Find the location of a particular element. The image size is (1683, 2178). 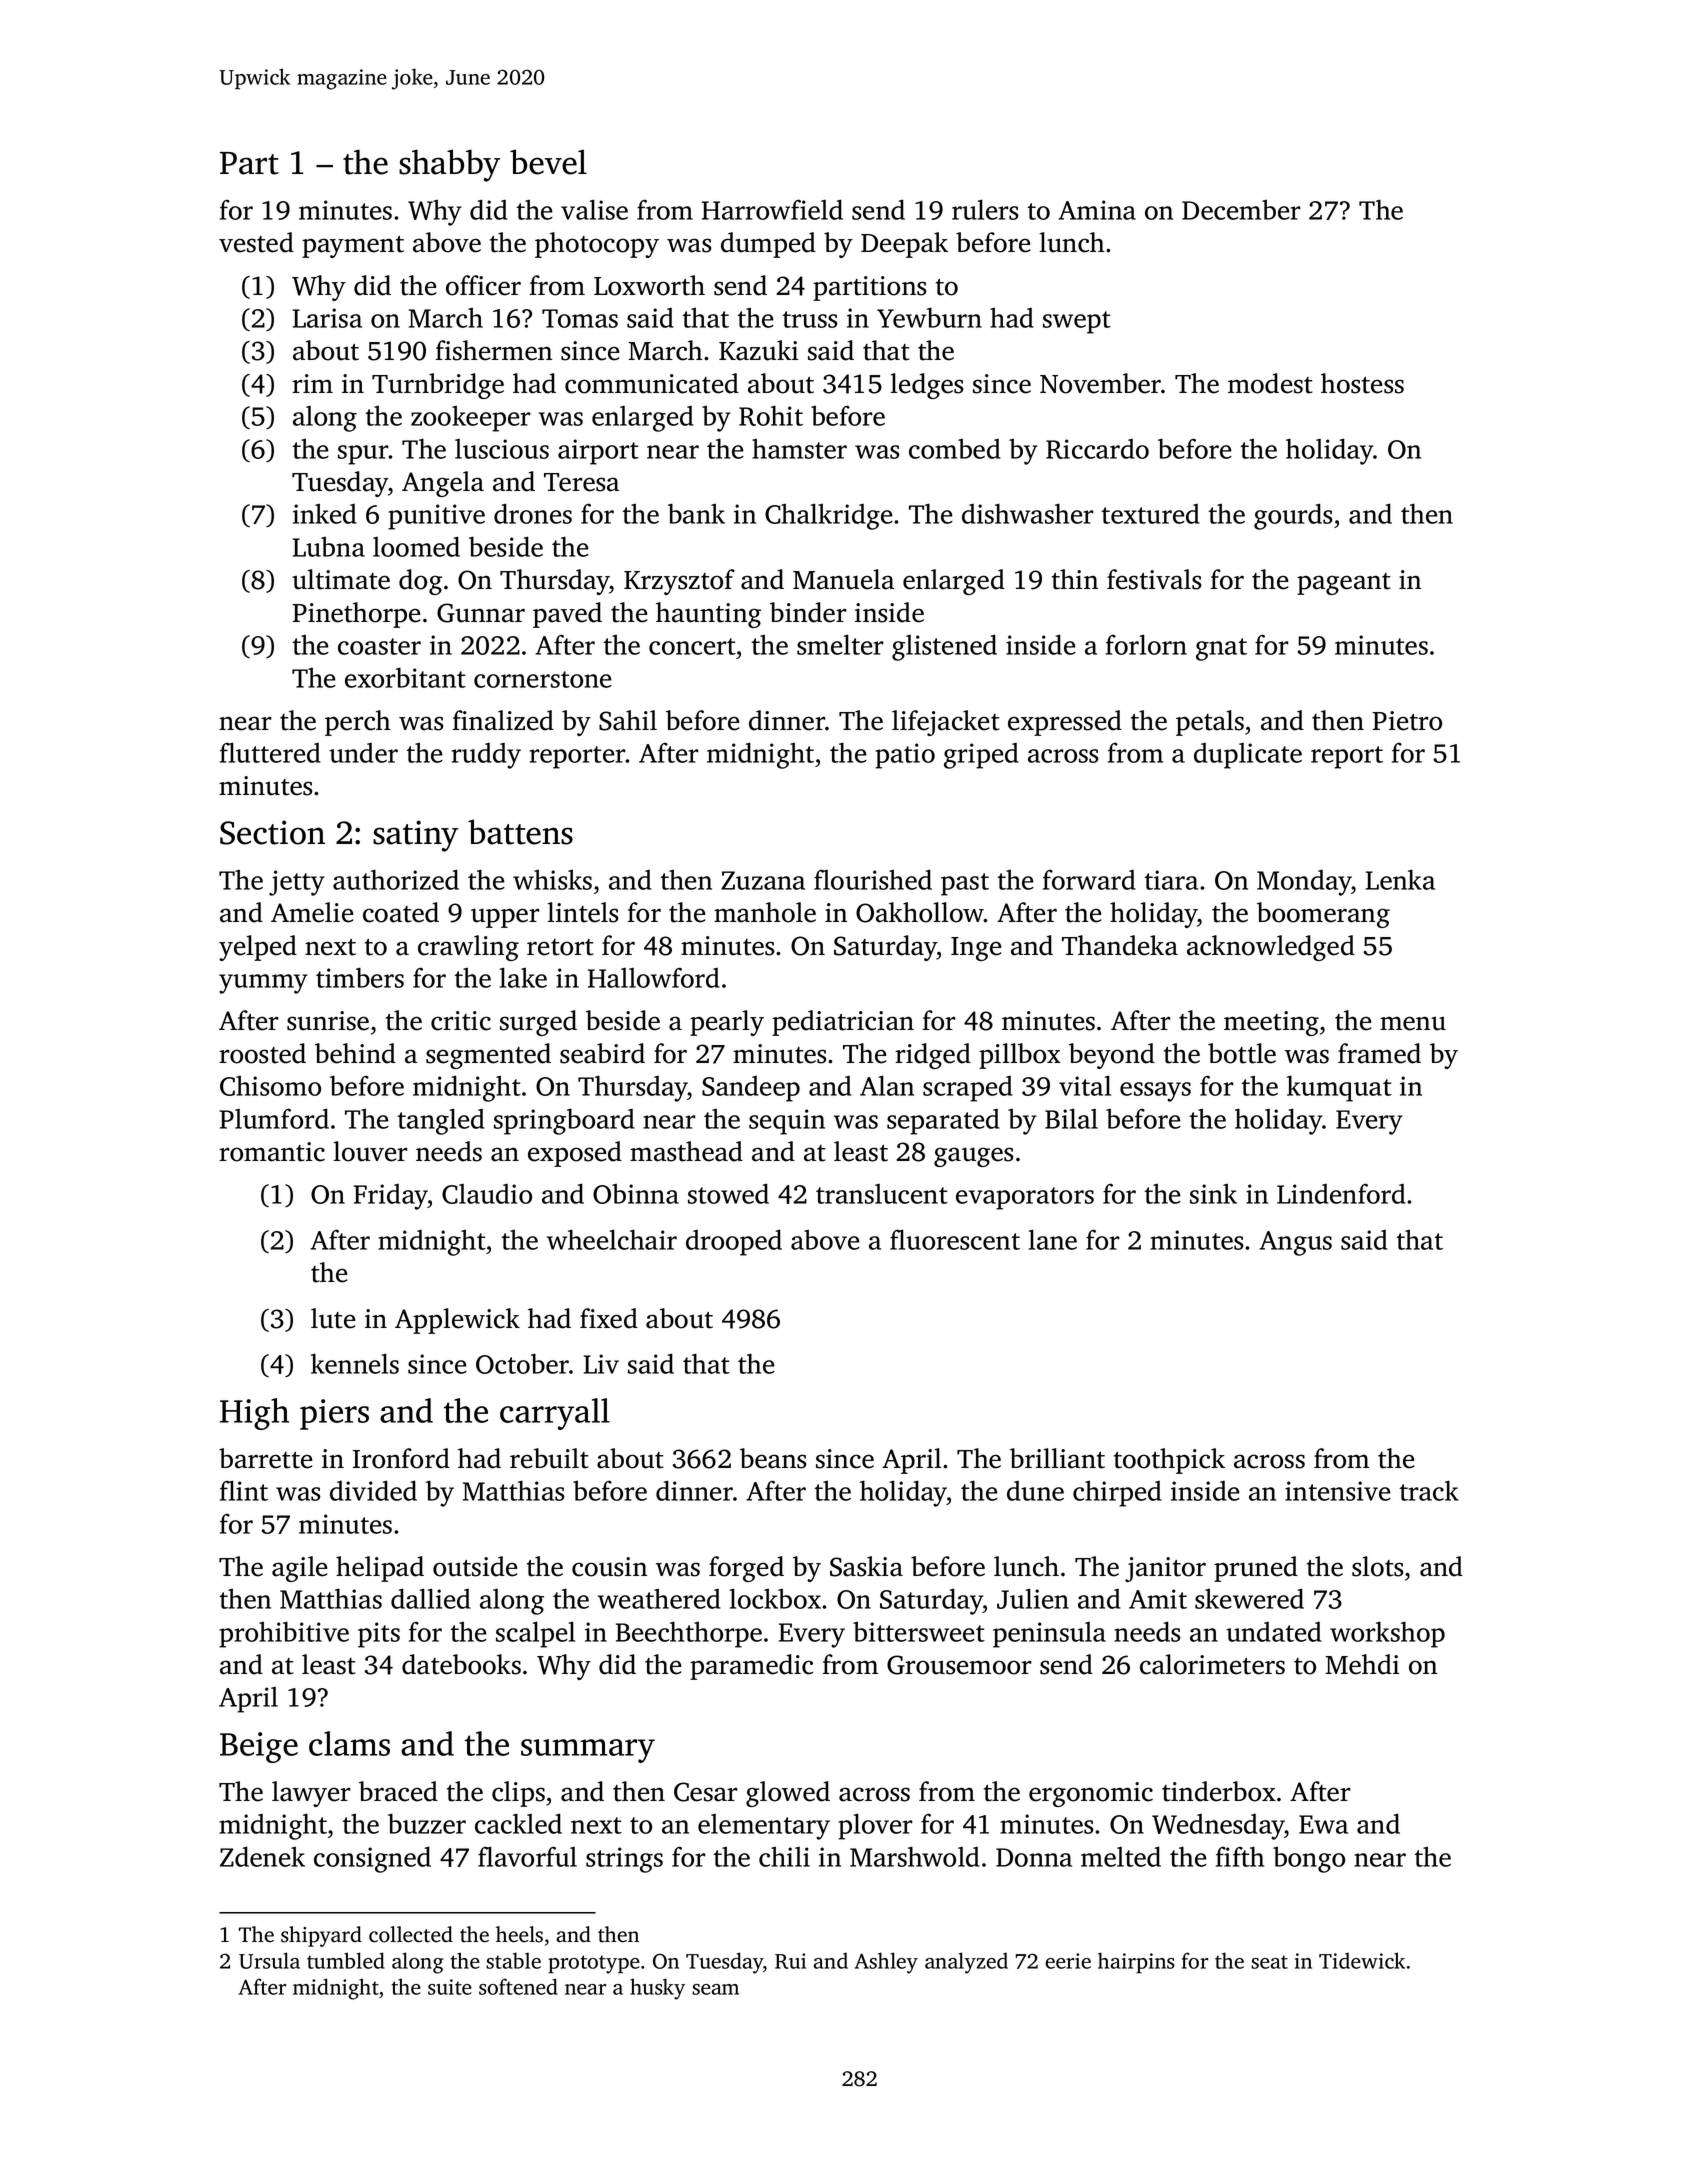

lifejacket is located at coordinates (946, 723).
